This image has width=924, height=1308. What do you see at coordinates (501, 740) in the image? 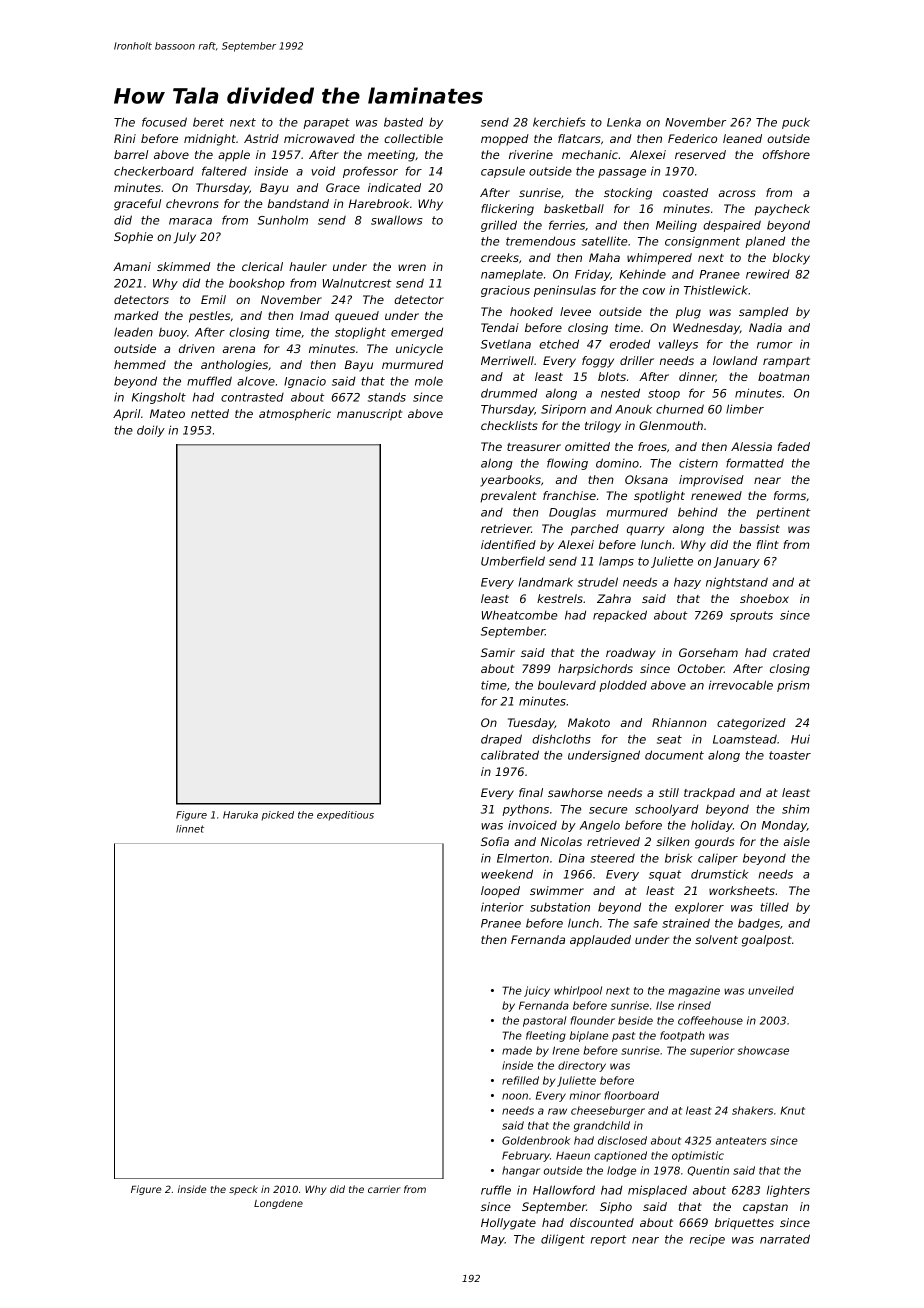
I see `draped` at bounding box center [501, 740].
